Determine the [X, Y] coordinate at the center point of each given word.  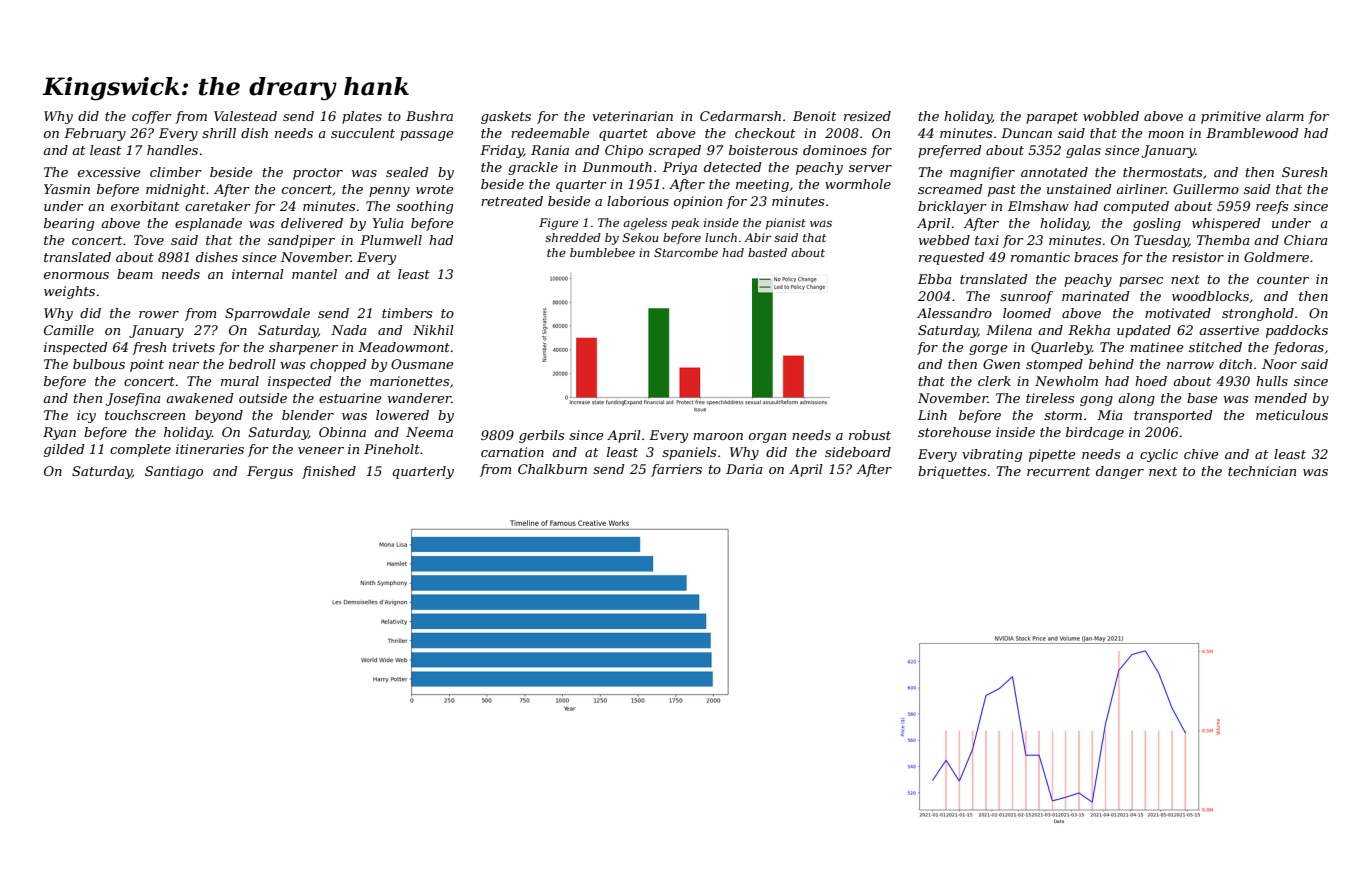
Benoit [814, 116]
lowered [402, 415]
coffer [152, 117]
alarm [1285, 116]
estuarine [350, 398]
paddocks [1297, 331]
